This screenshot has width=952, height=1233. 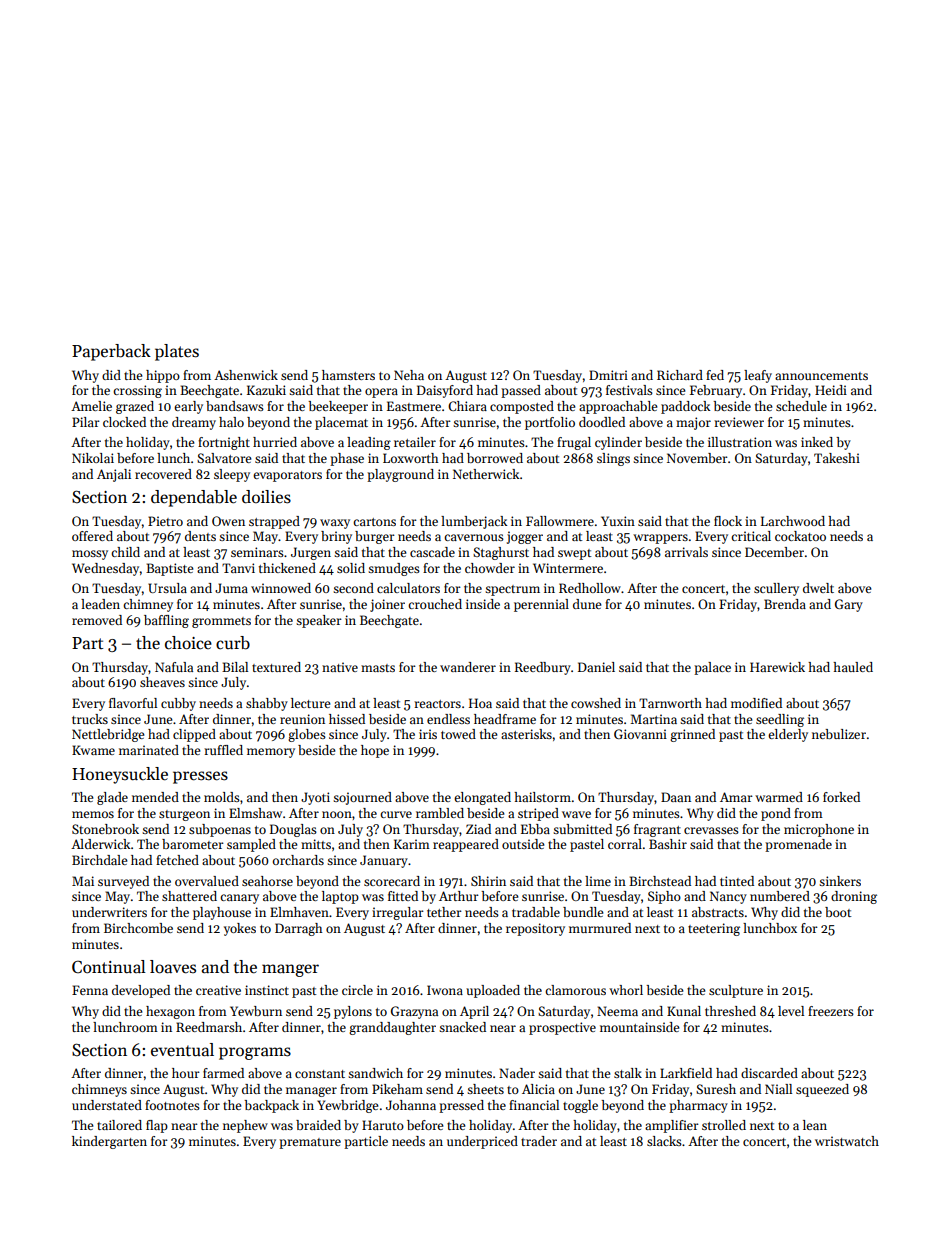 I want to click on sheets, so click(x=485, y=1089).
